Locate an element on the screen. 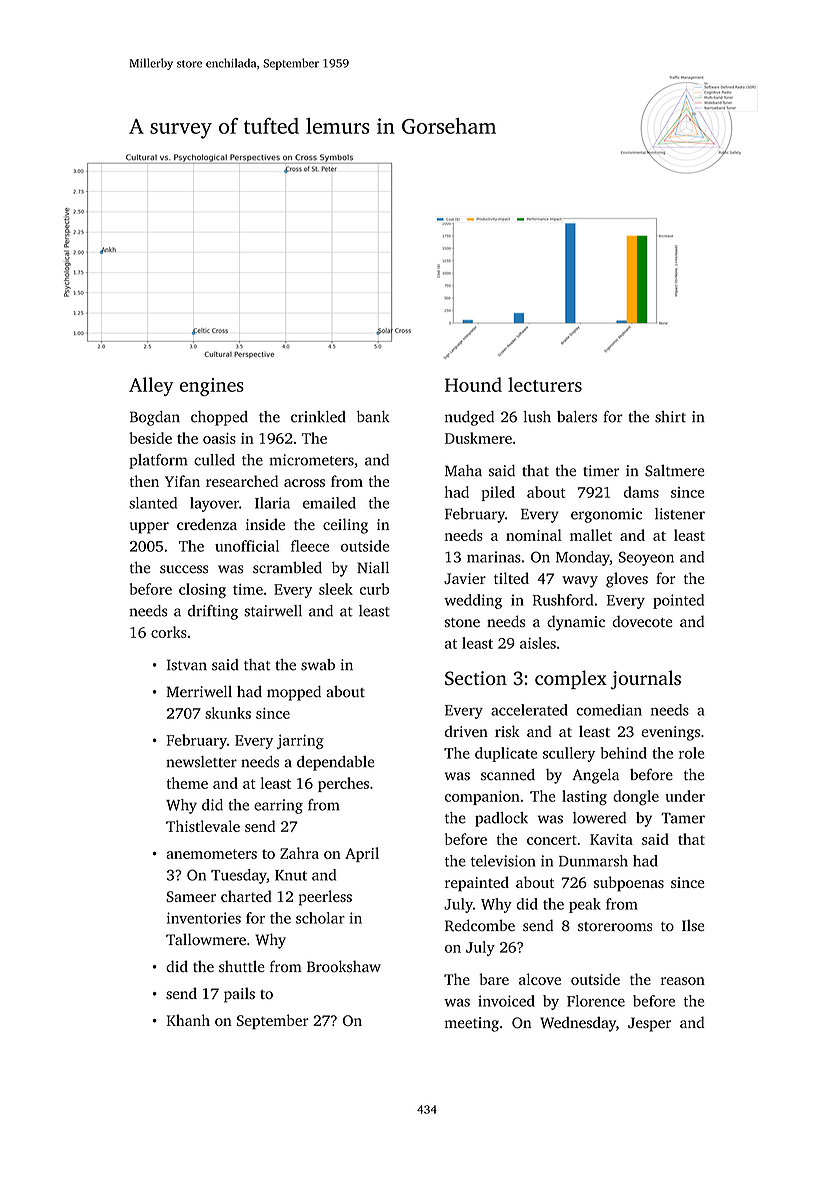  Knut is located at coordinates (291, 875).
